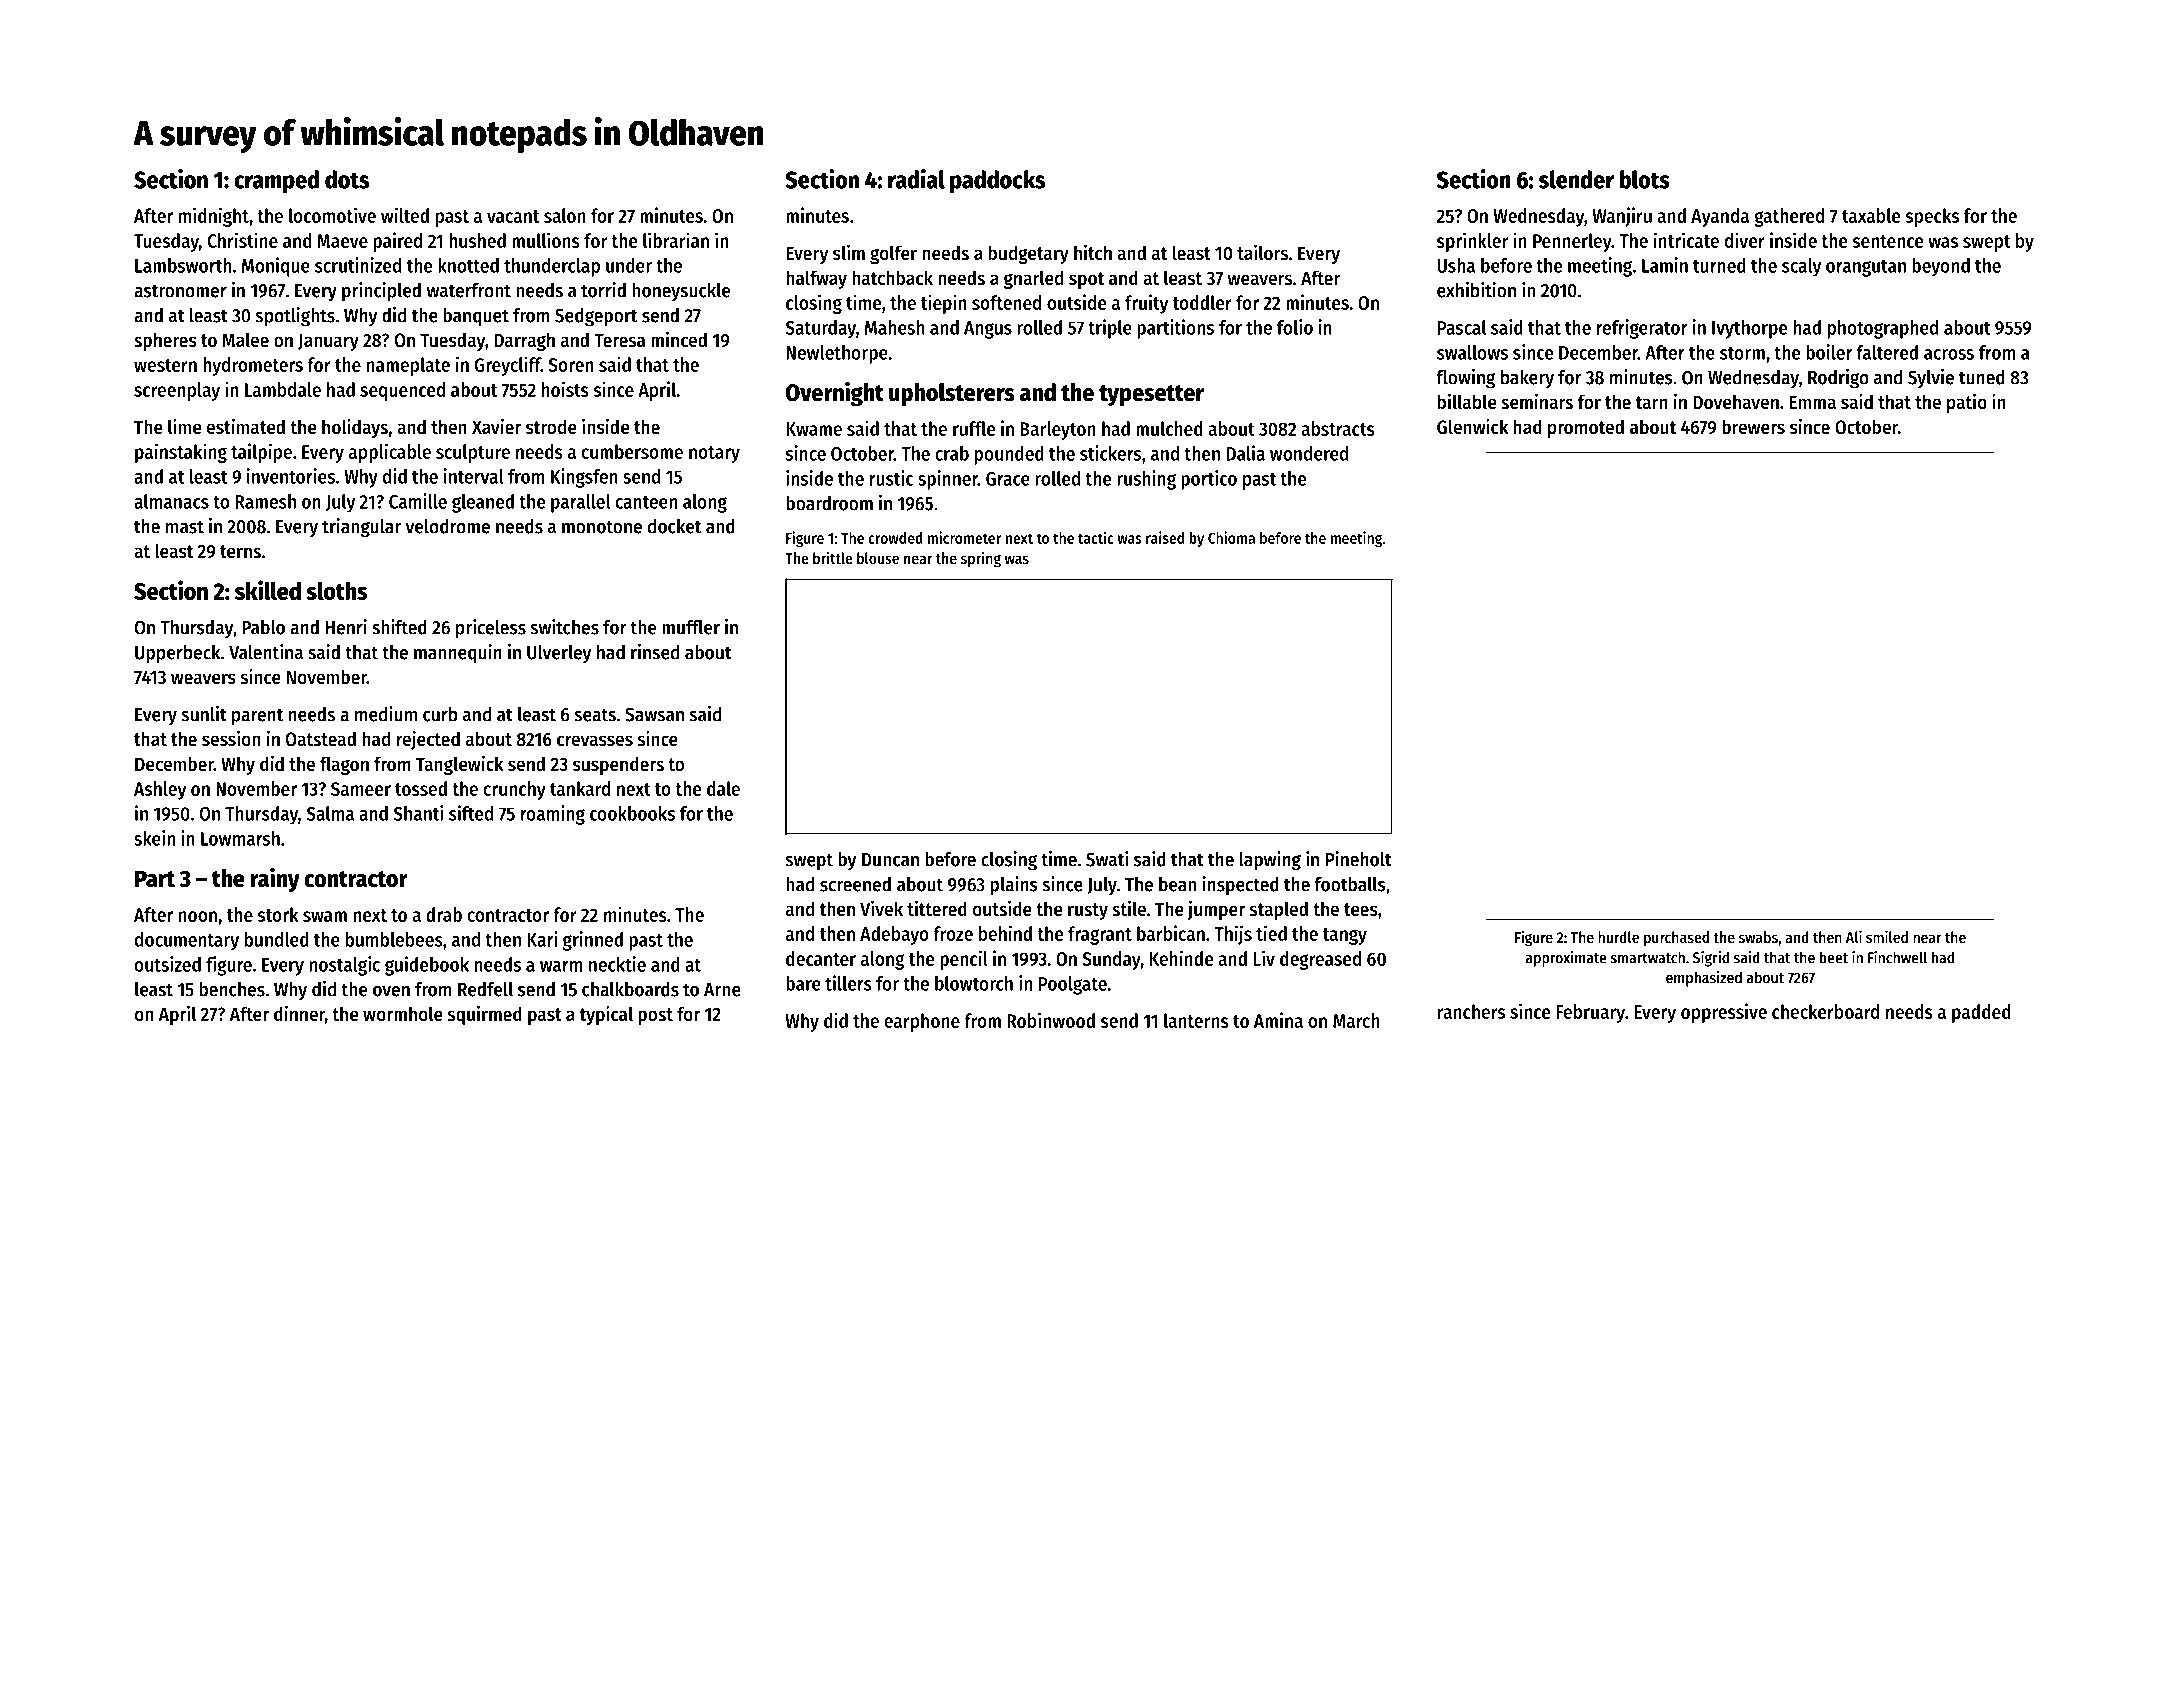  What do you see at coordinates (344, 765) in the image?
I see `flagon` at bounding box center [344, 765].
